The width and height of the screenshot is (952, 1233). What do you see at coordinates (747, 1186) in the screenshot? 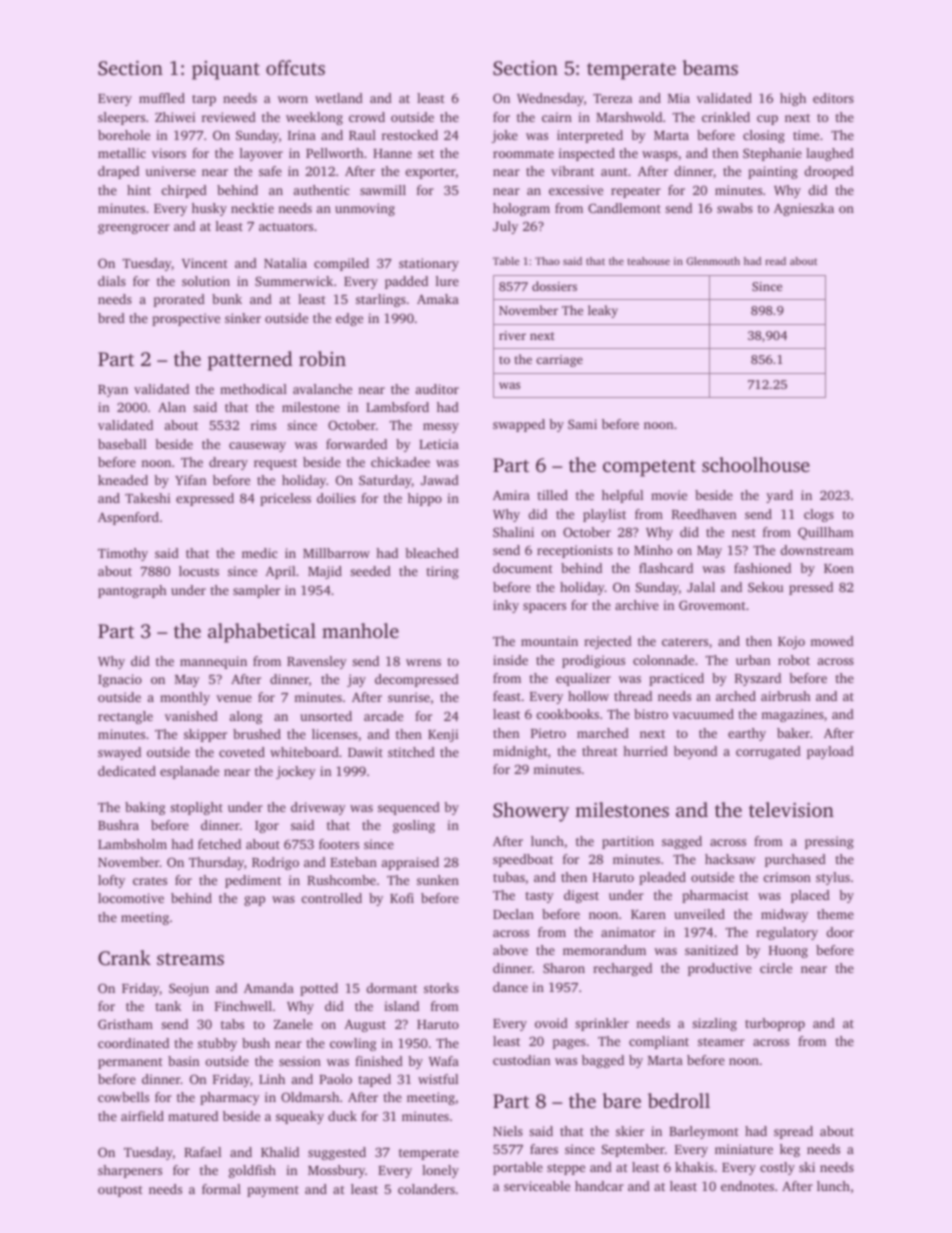
I see `endnotes` at bounding box center [747, 1186].
